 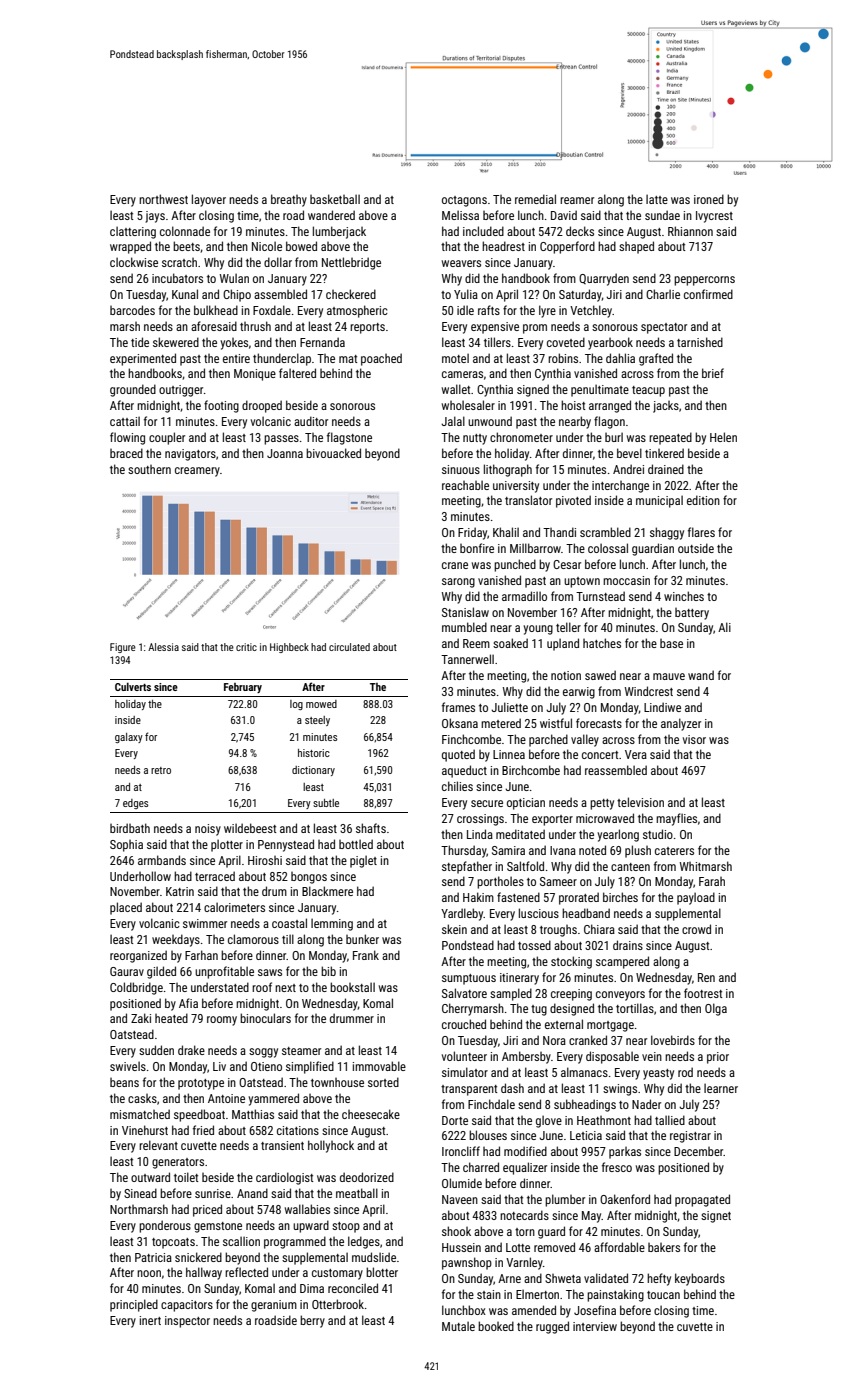 What do you see at coordinates (140, 1193) in the image?
I see `Sinead` at bounding box center [140, 1193].
